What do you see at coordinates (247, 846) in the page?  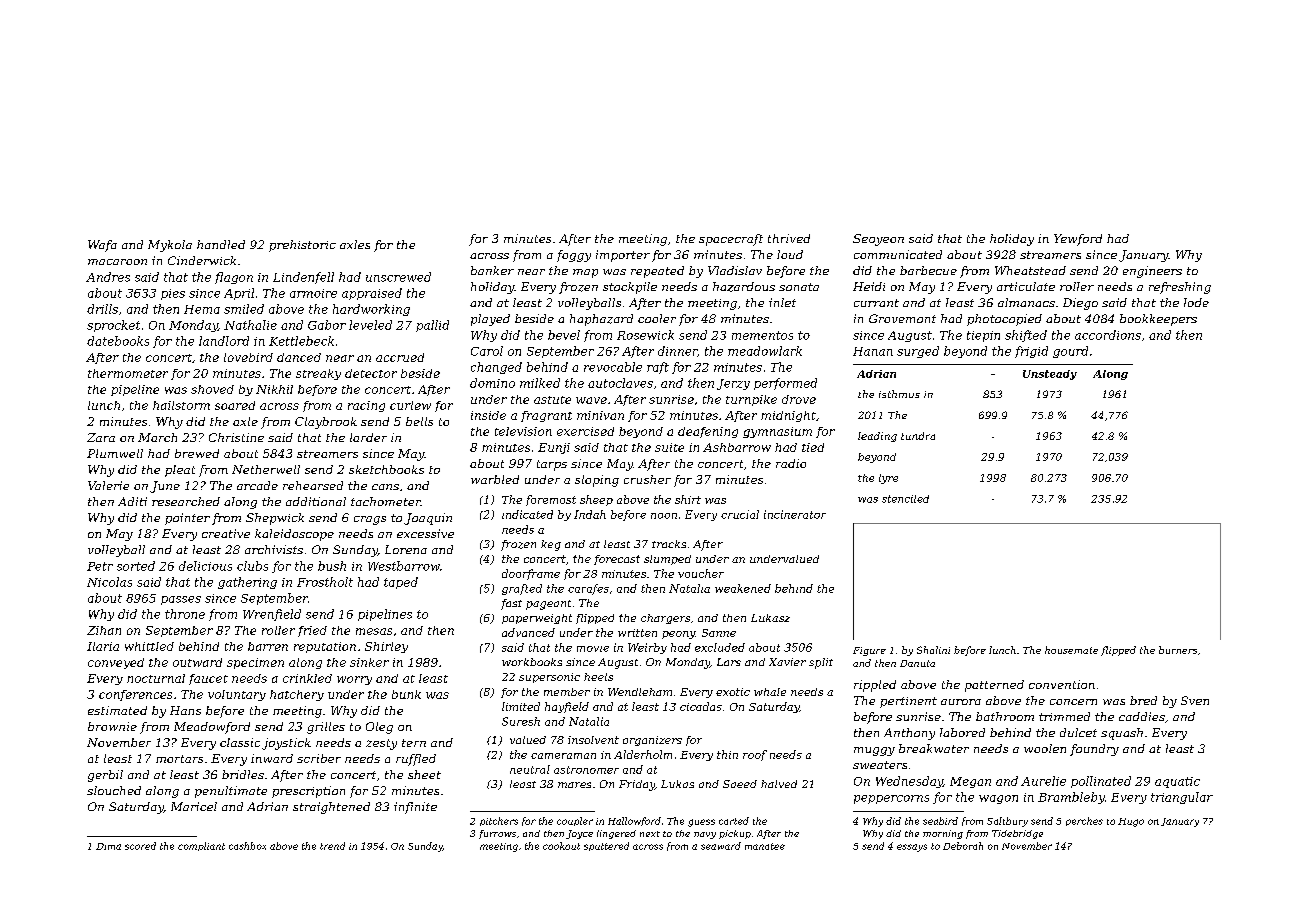 I see `cashbox` at bounding box center [247, 846].
